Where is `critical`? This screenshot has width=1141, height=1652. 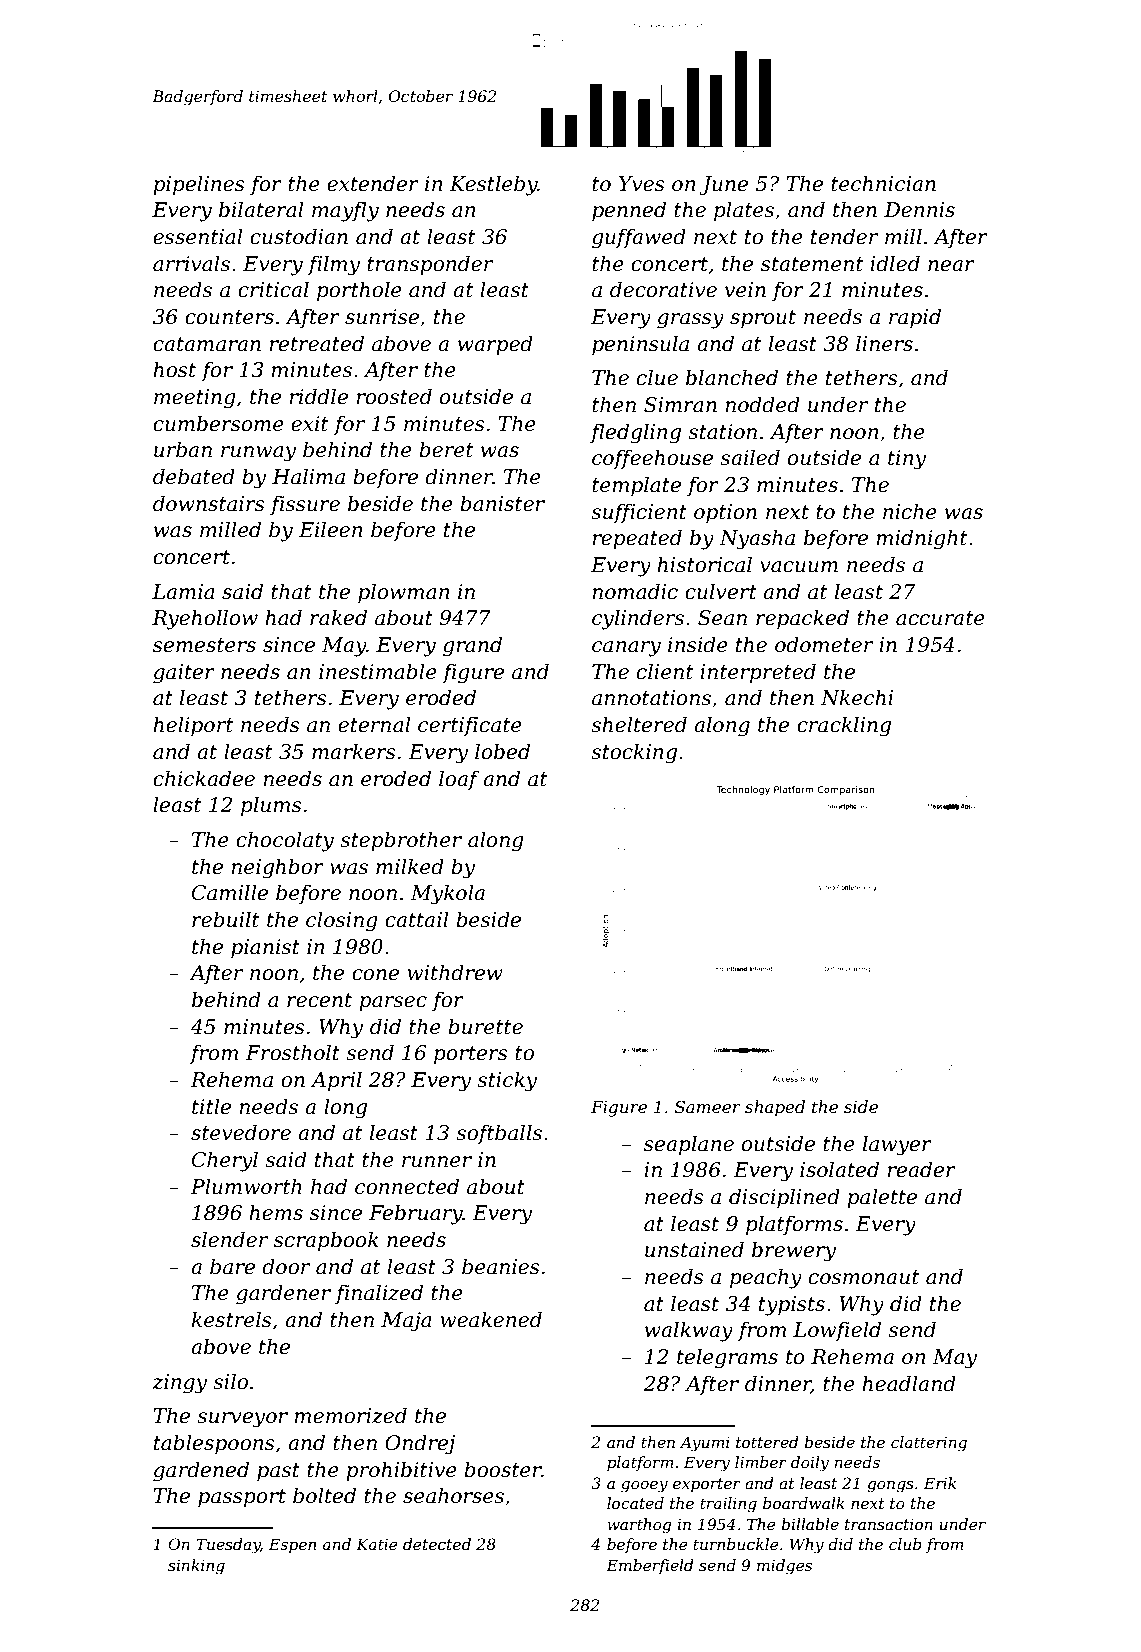
critical is located at coordinates (273, 289).
